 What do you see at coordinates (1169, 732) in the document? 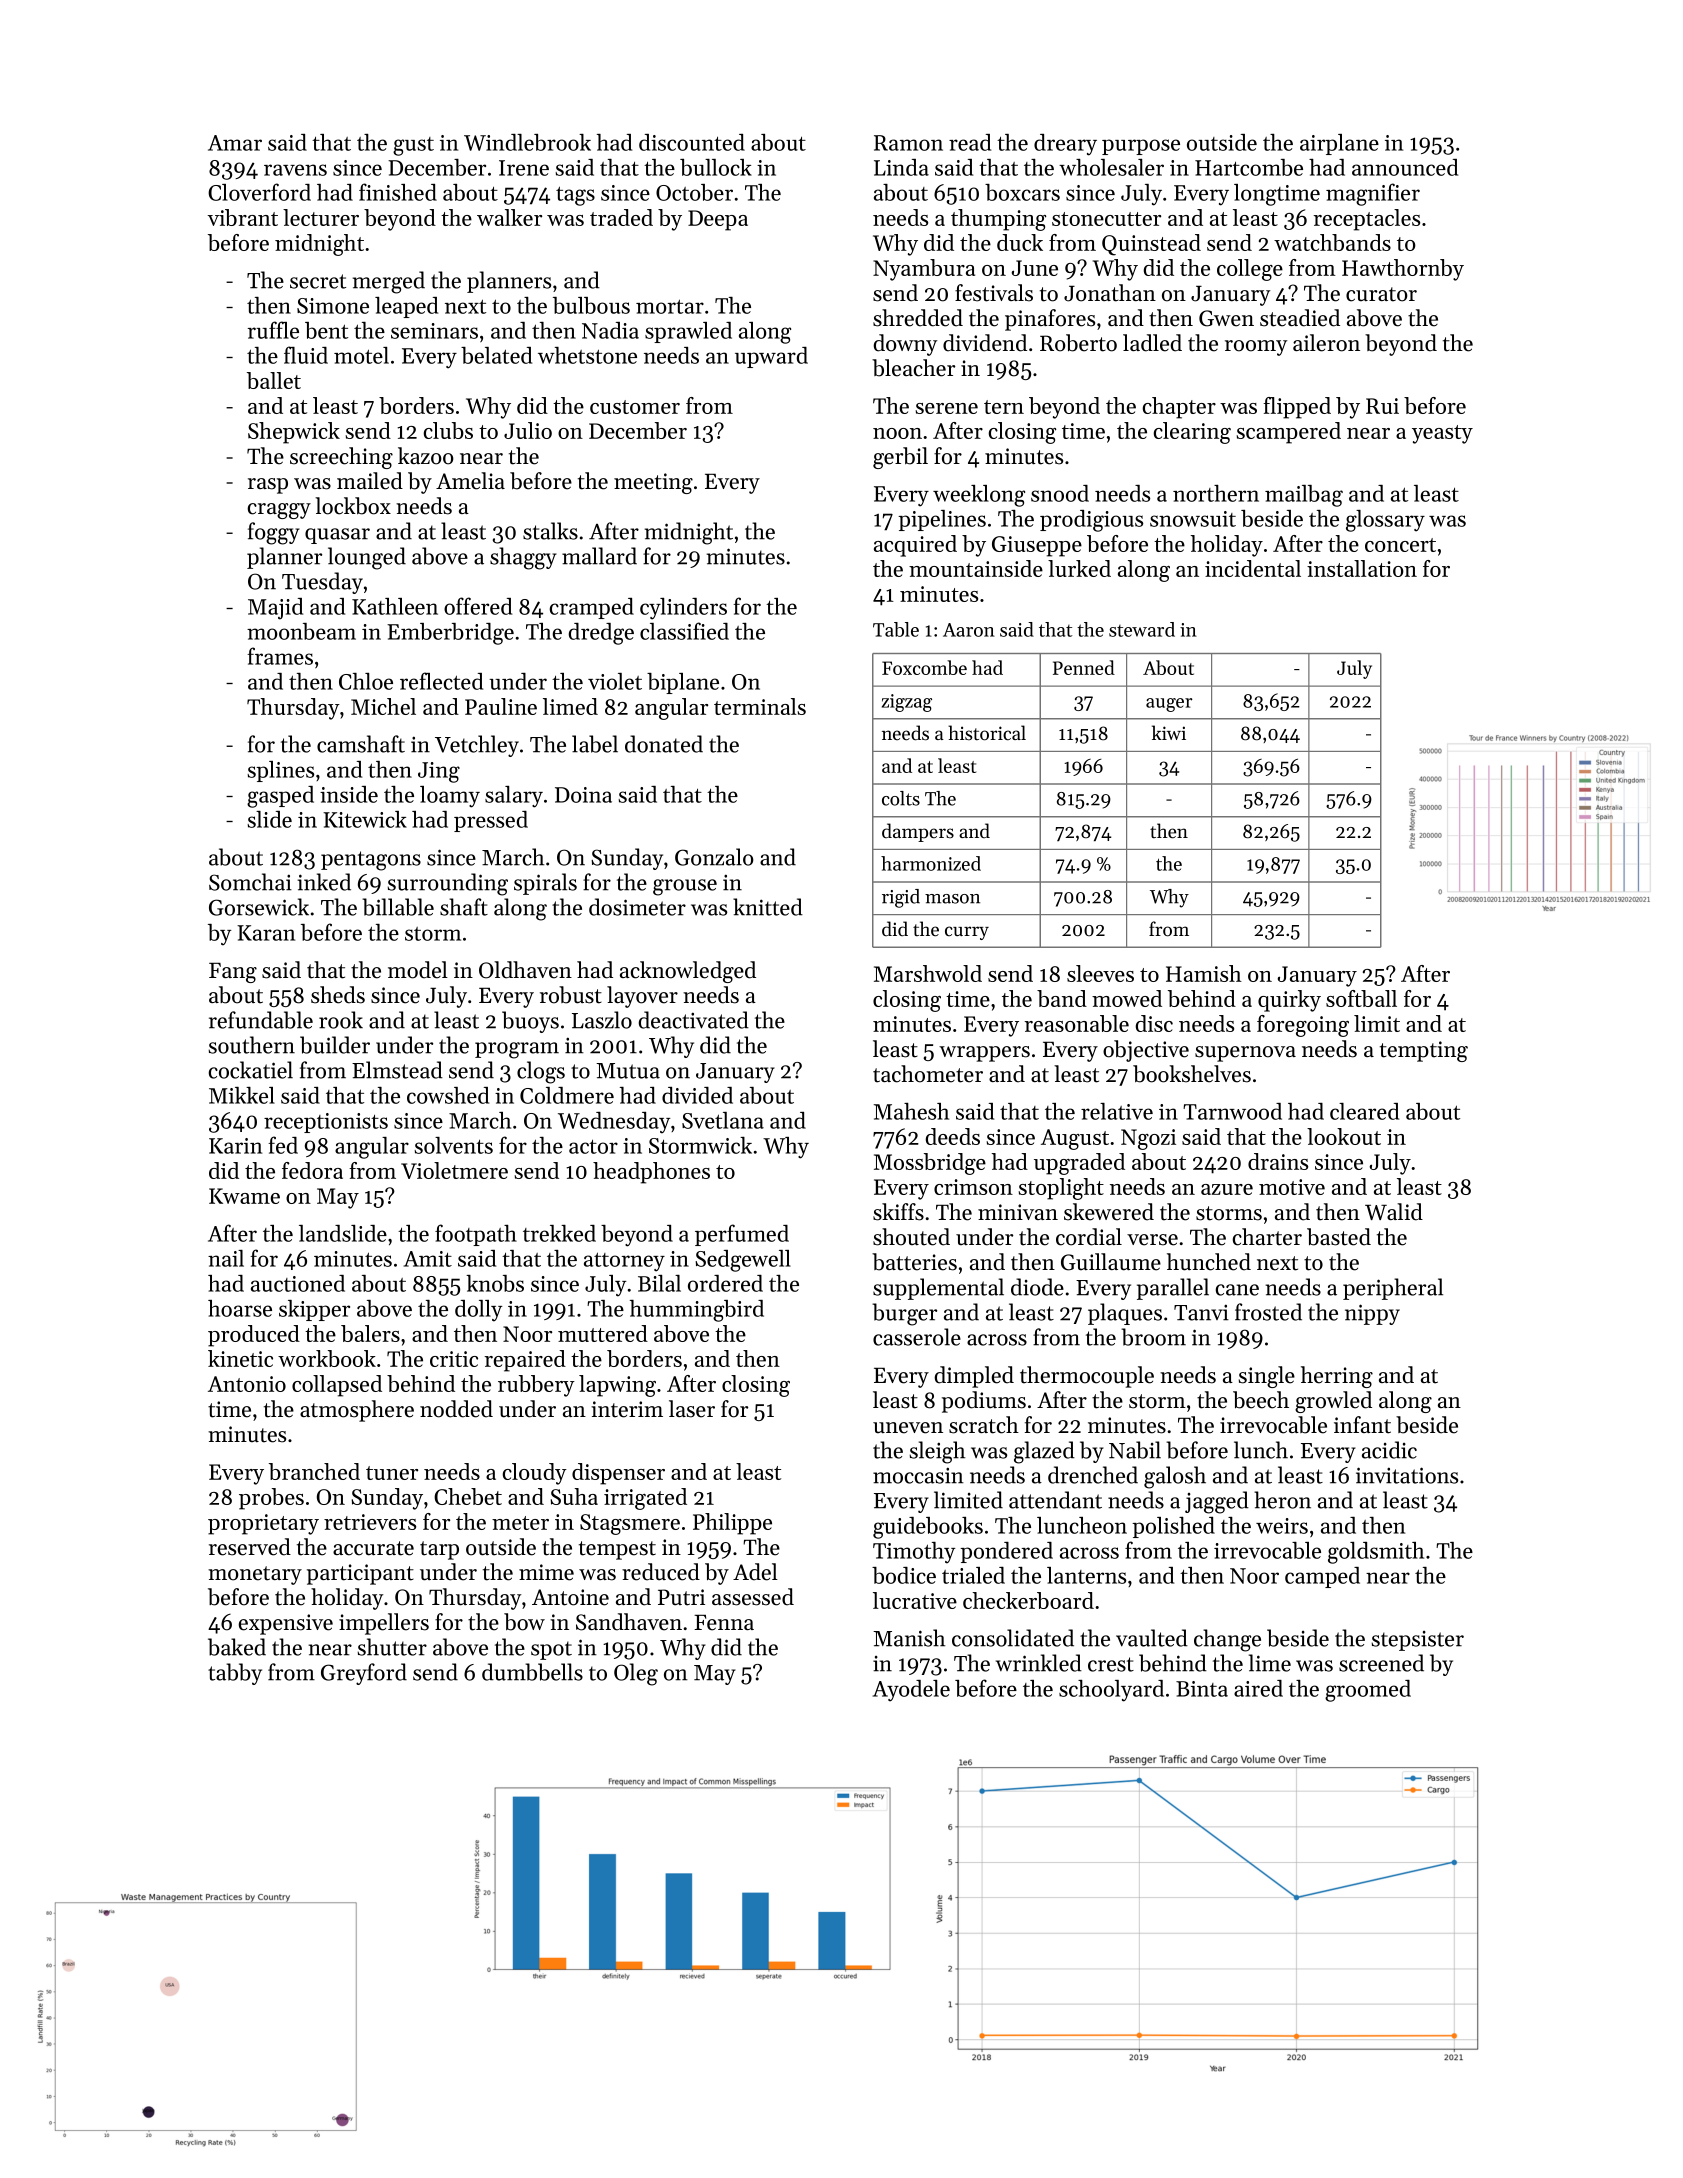
I see `kiwi` at bounding box center [1169, 732].
